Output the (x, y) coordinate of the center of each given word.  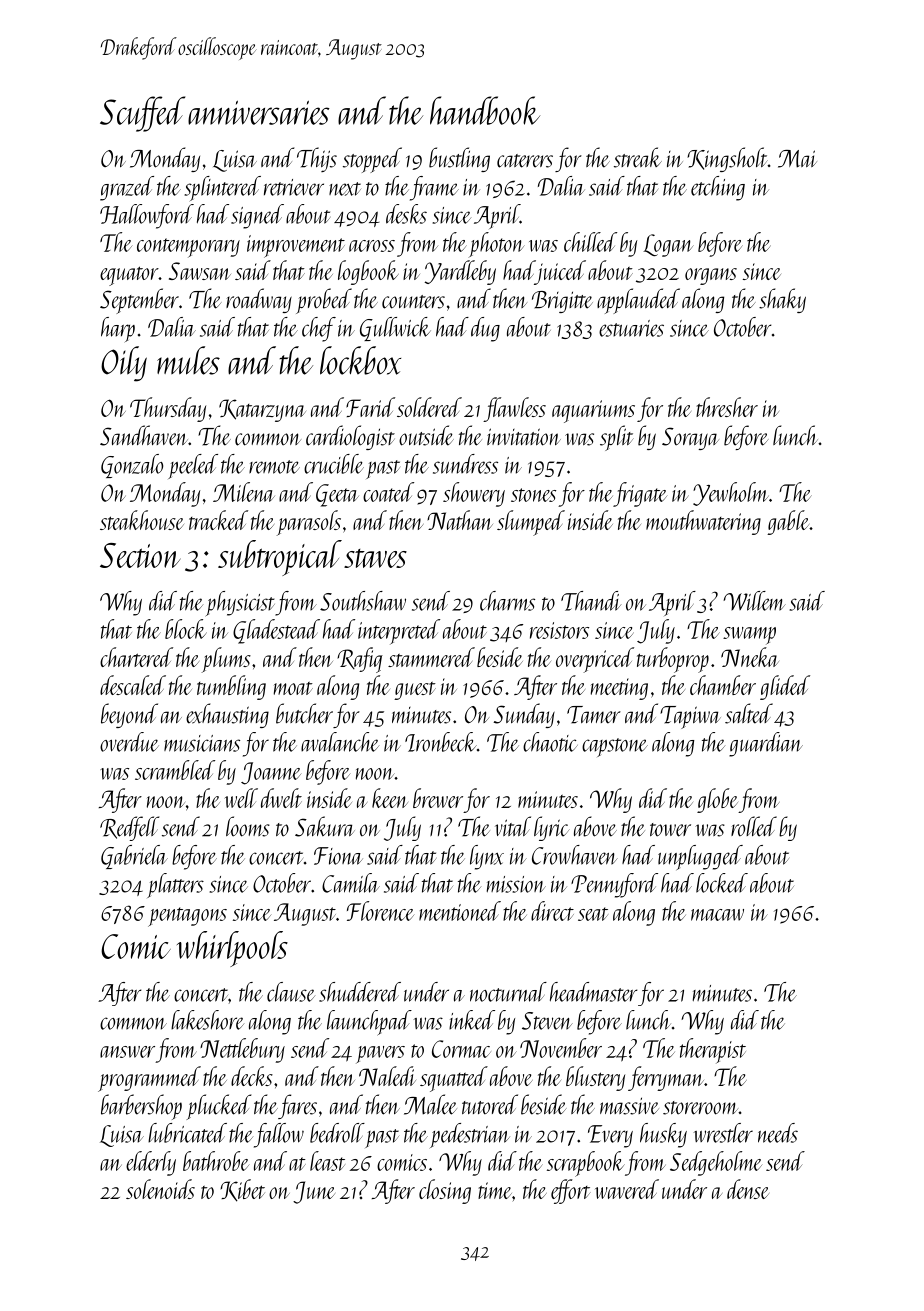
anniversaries (259, 113)
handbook (485, 110)
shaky (782, 300)
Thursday (168, 409)
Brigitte (562, 302)
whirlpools (232, 949)
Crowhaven (575, 855)
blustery (595, 1078)
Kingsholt (727, 159)
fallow (279, 1135)
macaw (717, 915)
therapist (713, 1051)
